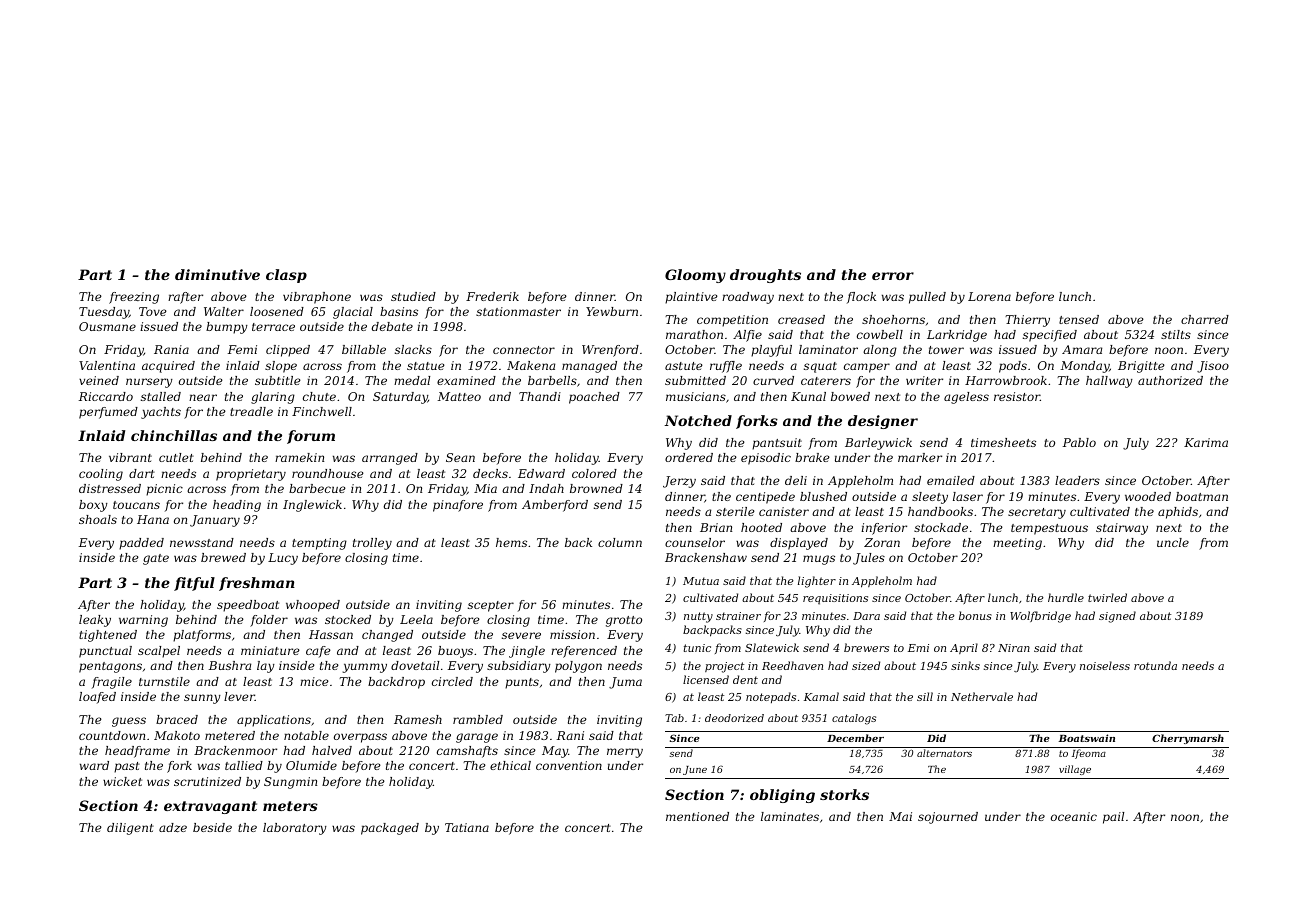 The height and width of the screenshot is (924, 1308). Describe the element at coordinates (142, 473) in the screenshot. I see `dart` at that location.
